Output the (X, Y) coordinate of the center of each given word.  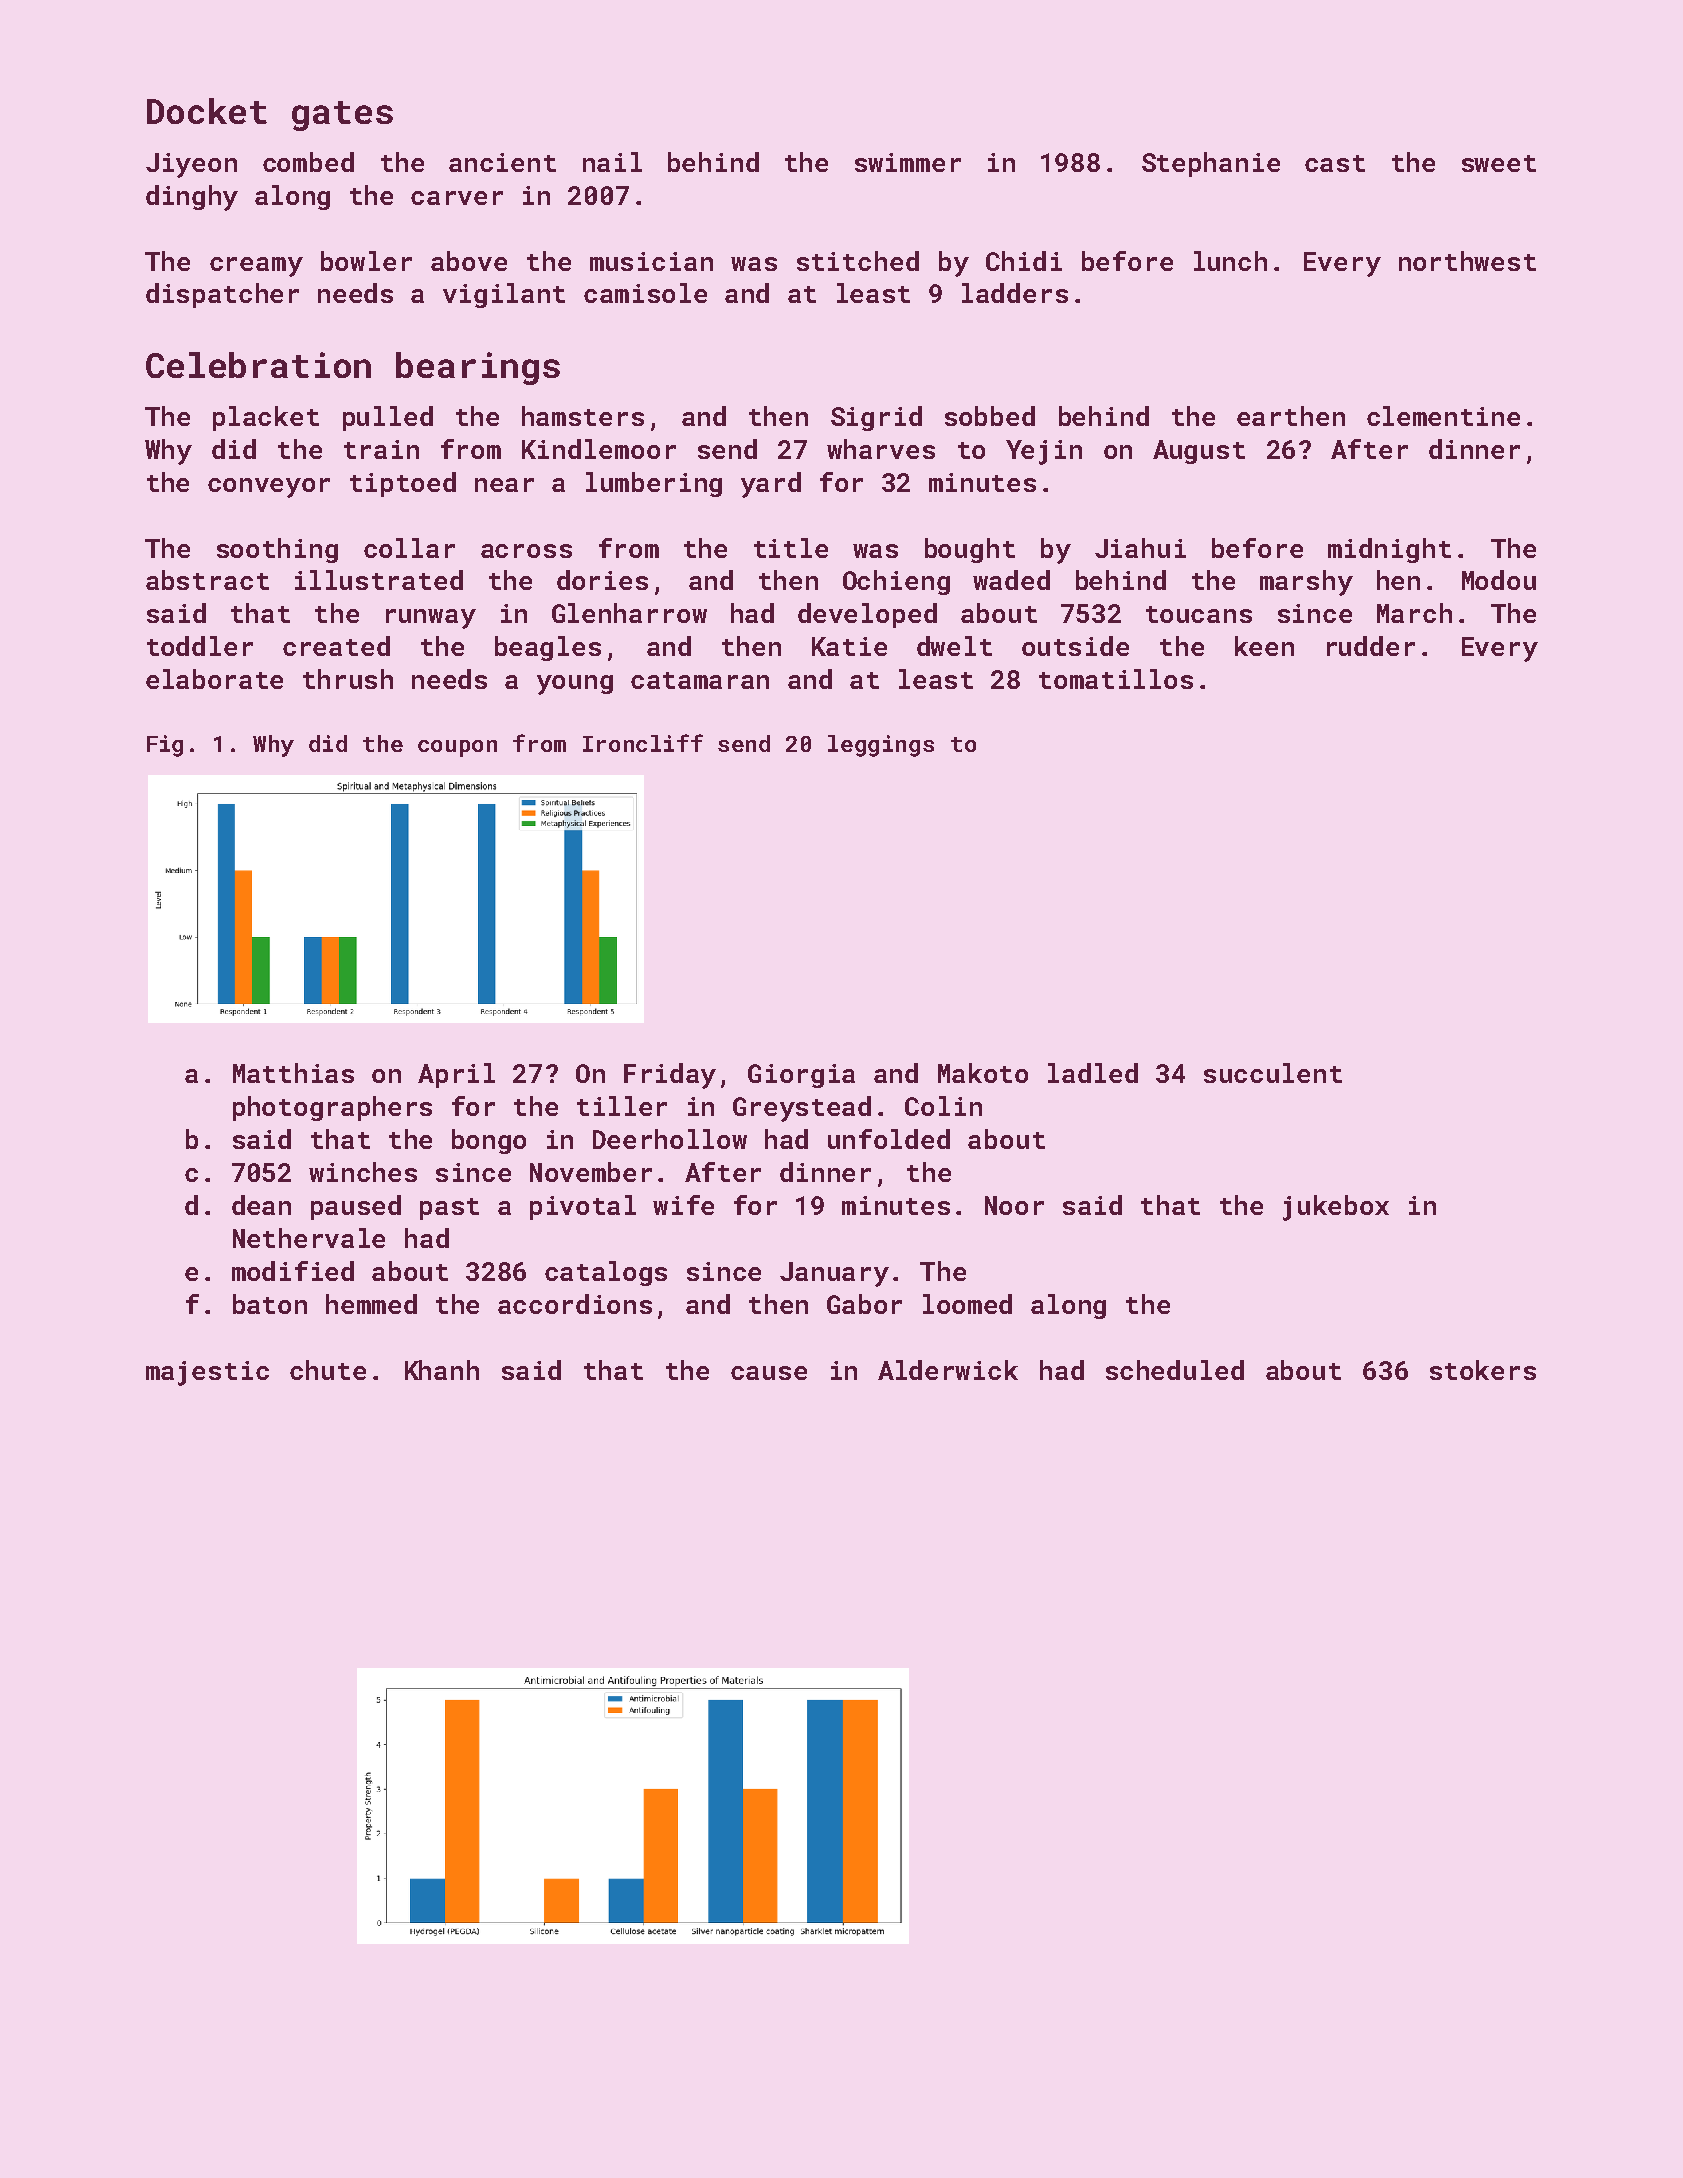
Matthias (293, 1073)
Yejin (1044, 452)
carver (457, 198)
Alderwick (948, 1370)
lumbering (654, 484)
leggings (881, 746)
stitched (858, 261)
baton (270, 1304)
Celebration (258, 365)
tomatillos (1116, 679)
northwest (1467, 261)
